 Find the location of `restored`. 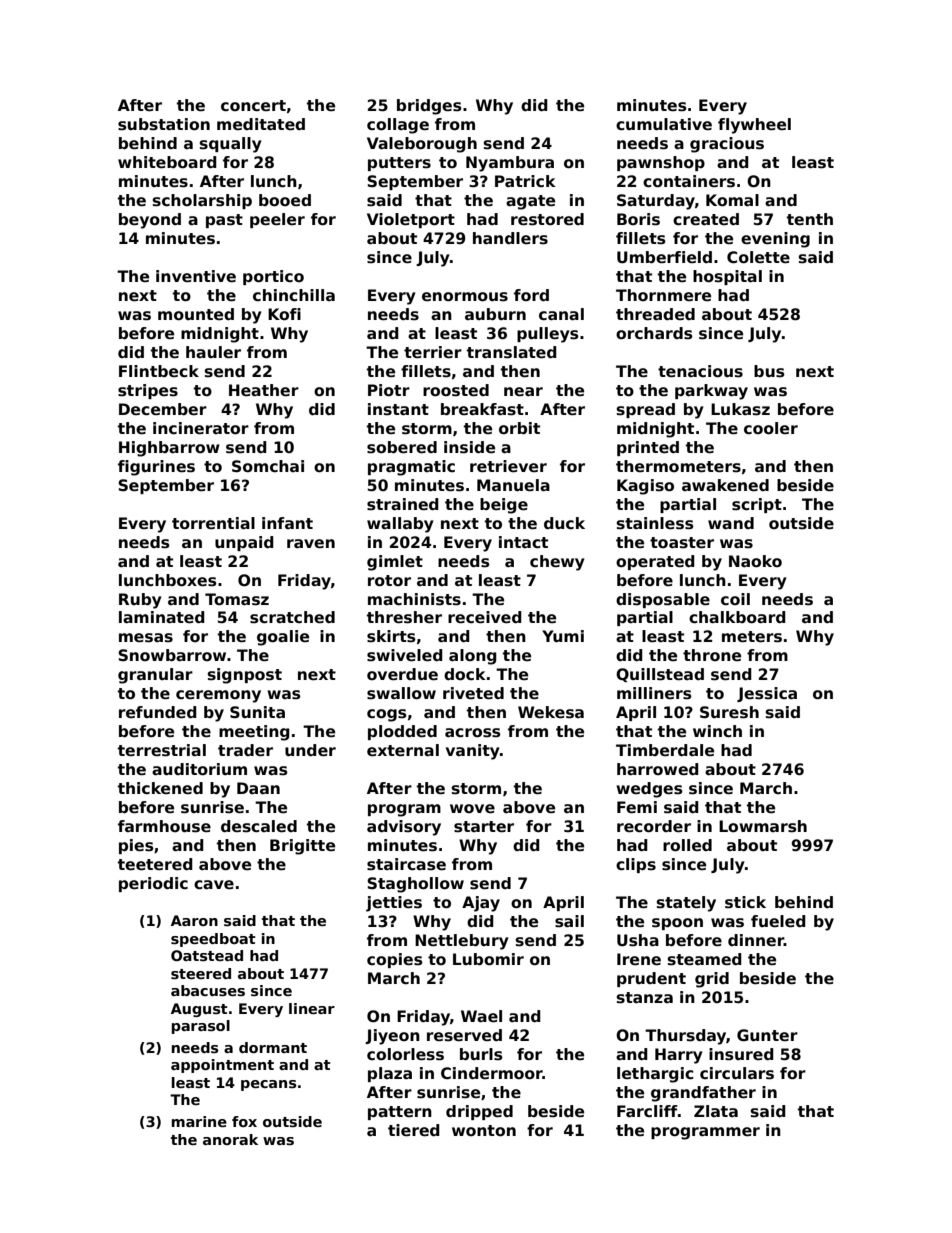

restored is located at coordinates (547, 219).
